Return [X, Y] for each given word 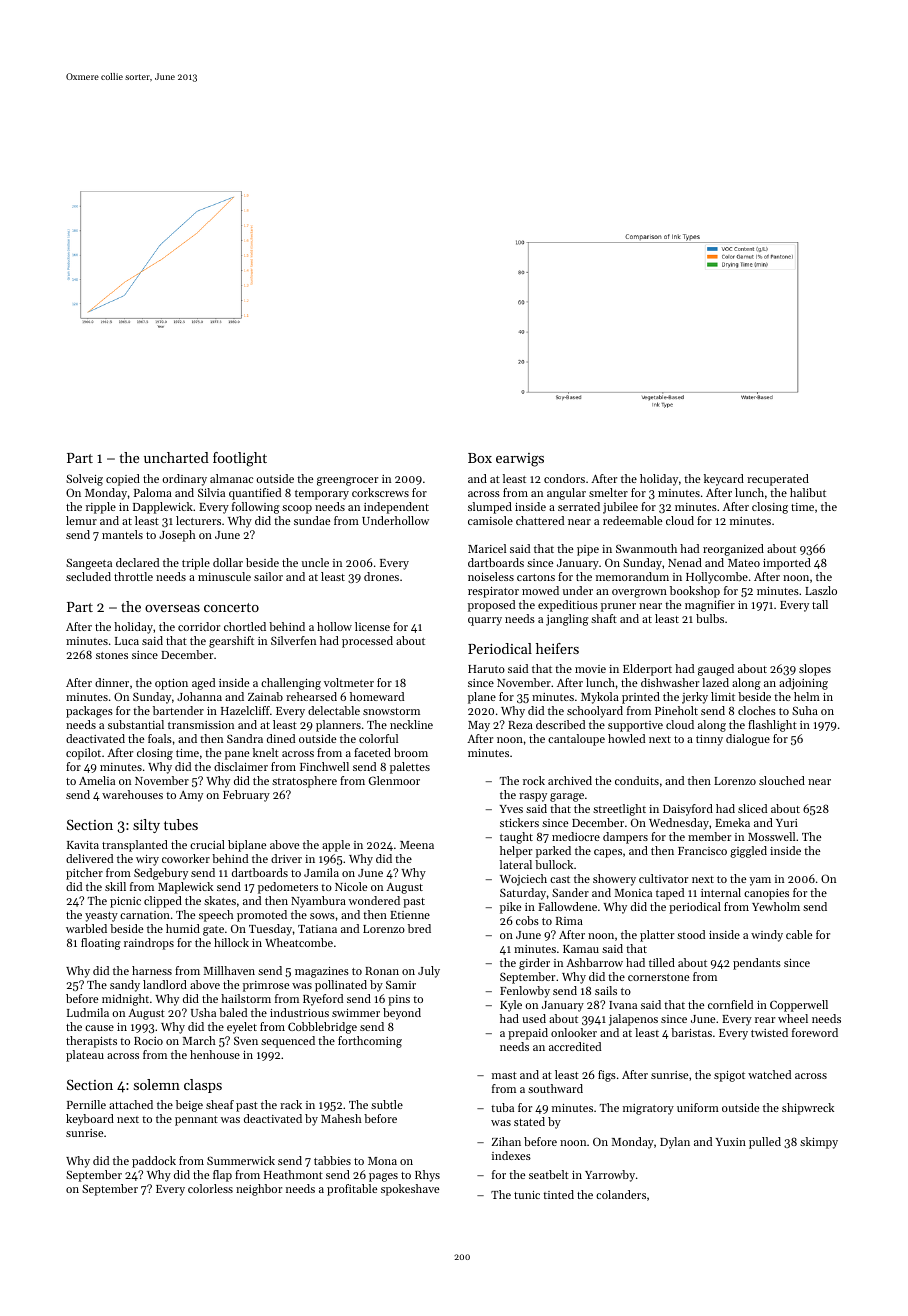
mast [504, 1075]
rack [291, 1104]
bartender [178, 710]
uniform [698, 1107]
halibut [808, 492]
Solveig [84, 480]
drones [381, 576]
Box [480, 458]
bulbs [710, 618]
